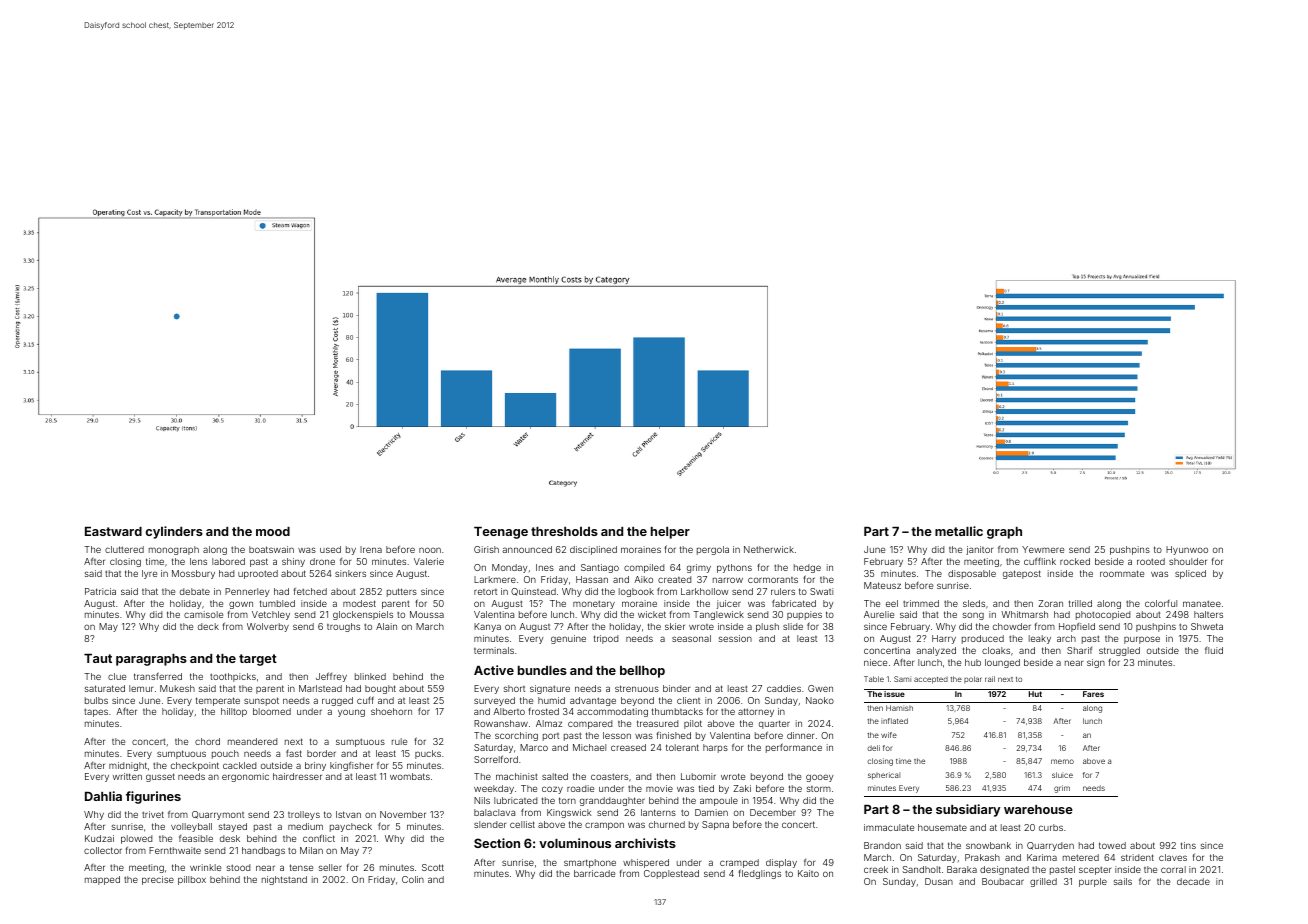  I want to click on Zaki, so click(742, 788).
